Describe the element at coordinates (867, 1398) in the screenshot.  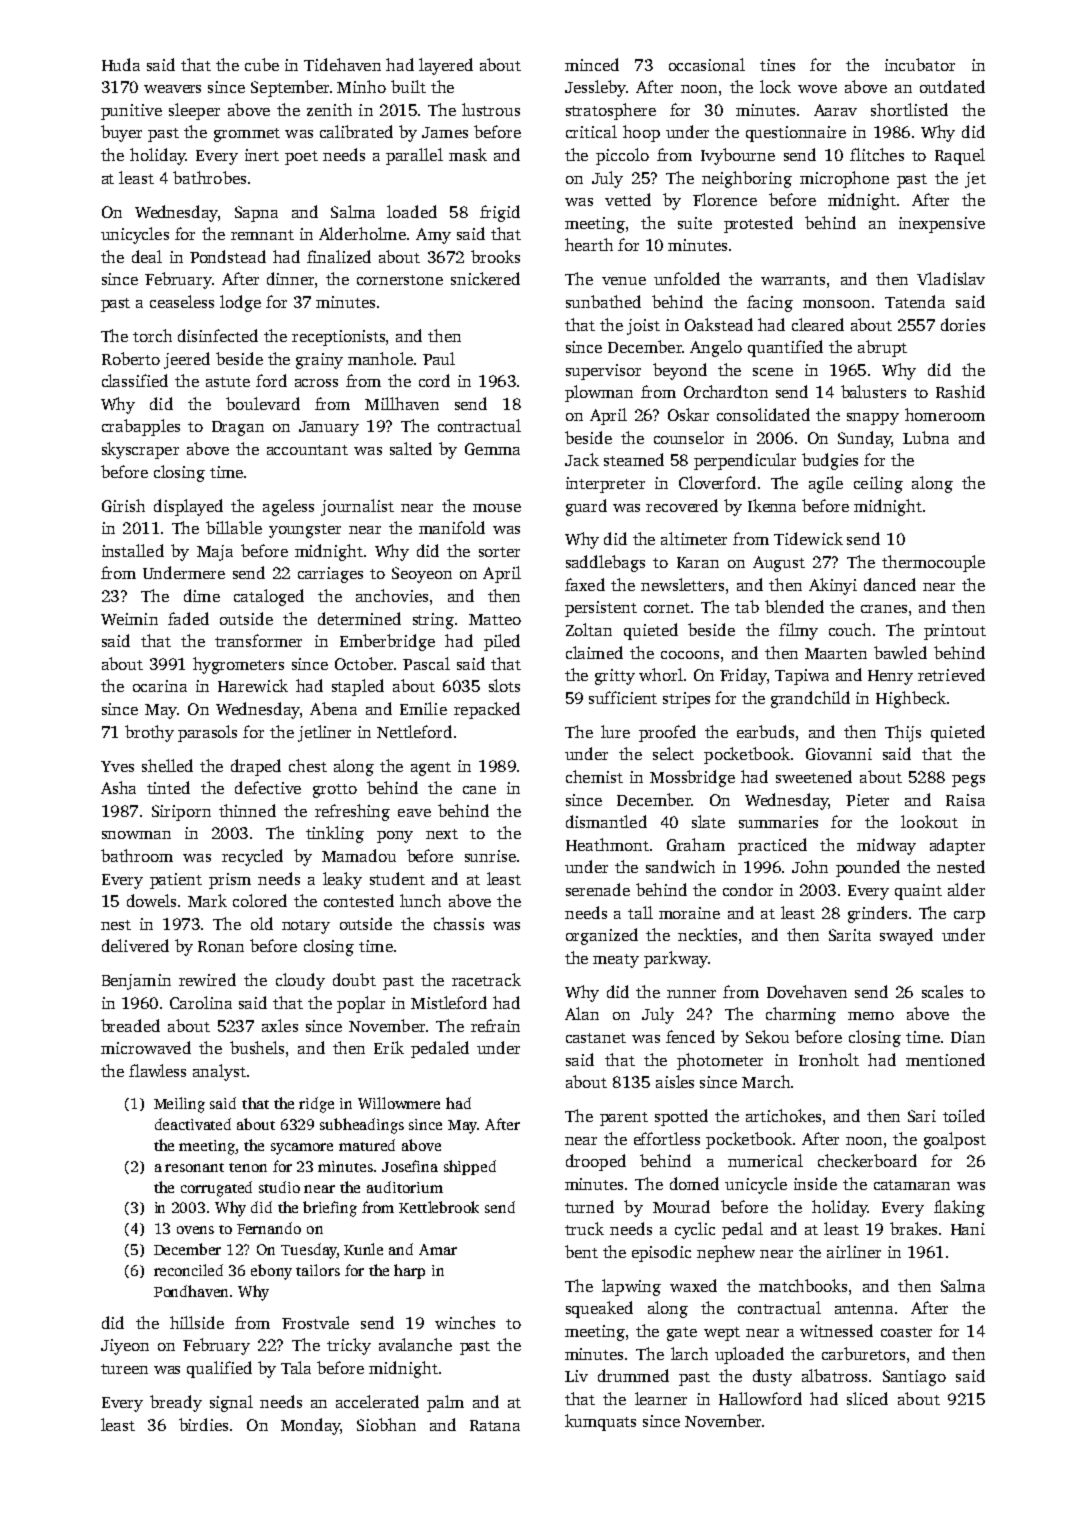
I see `sliced` at that location.
